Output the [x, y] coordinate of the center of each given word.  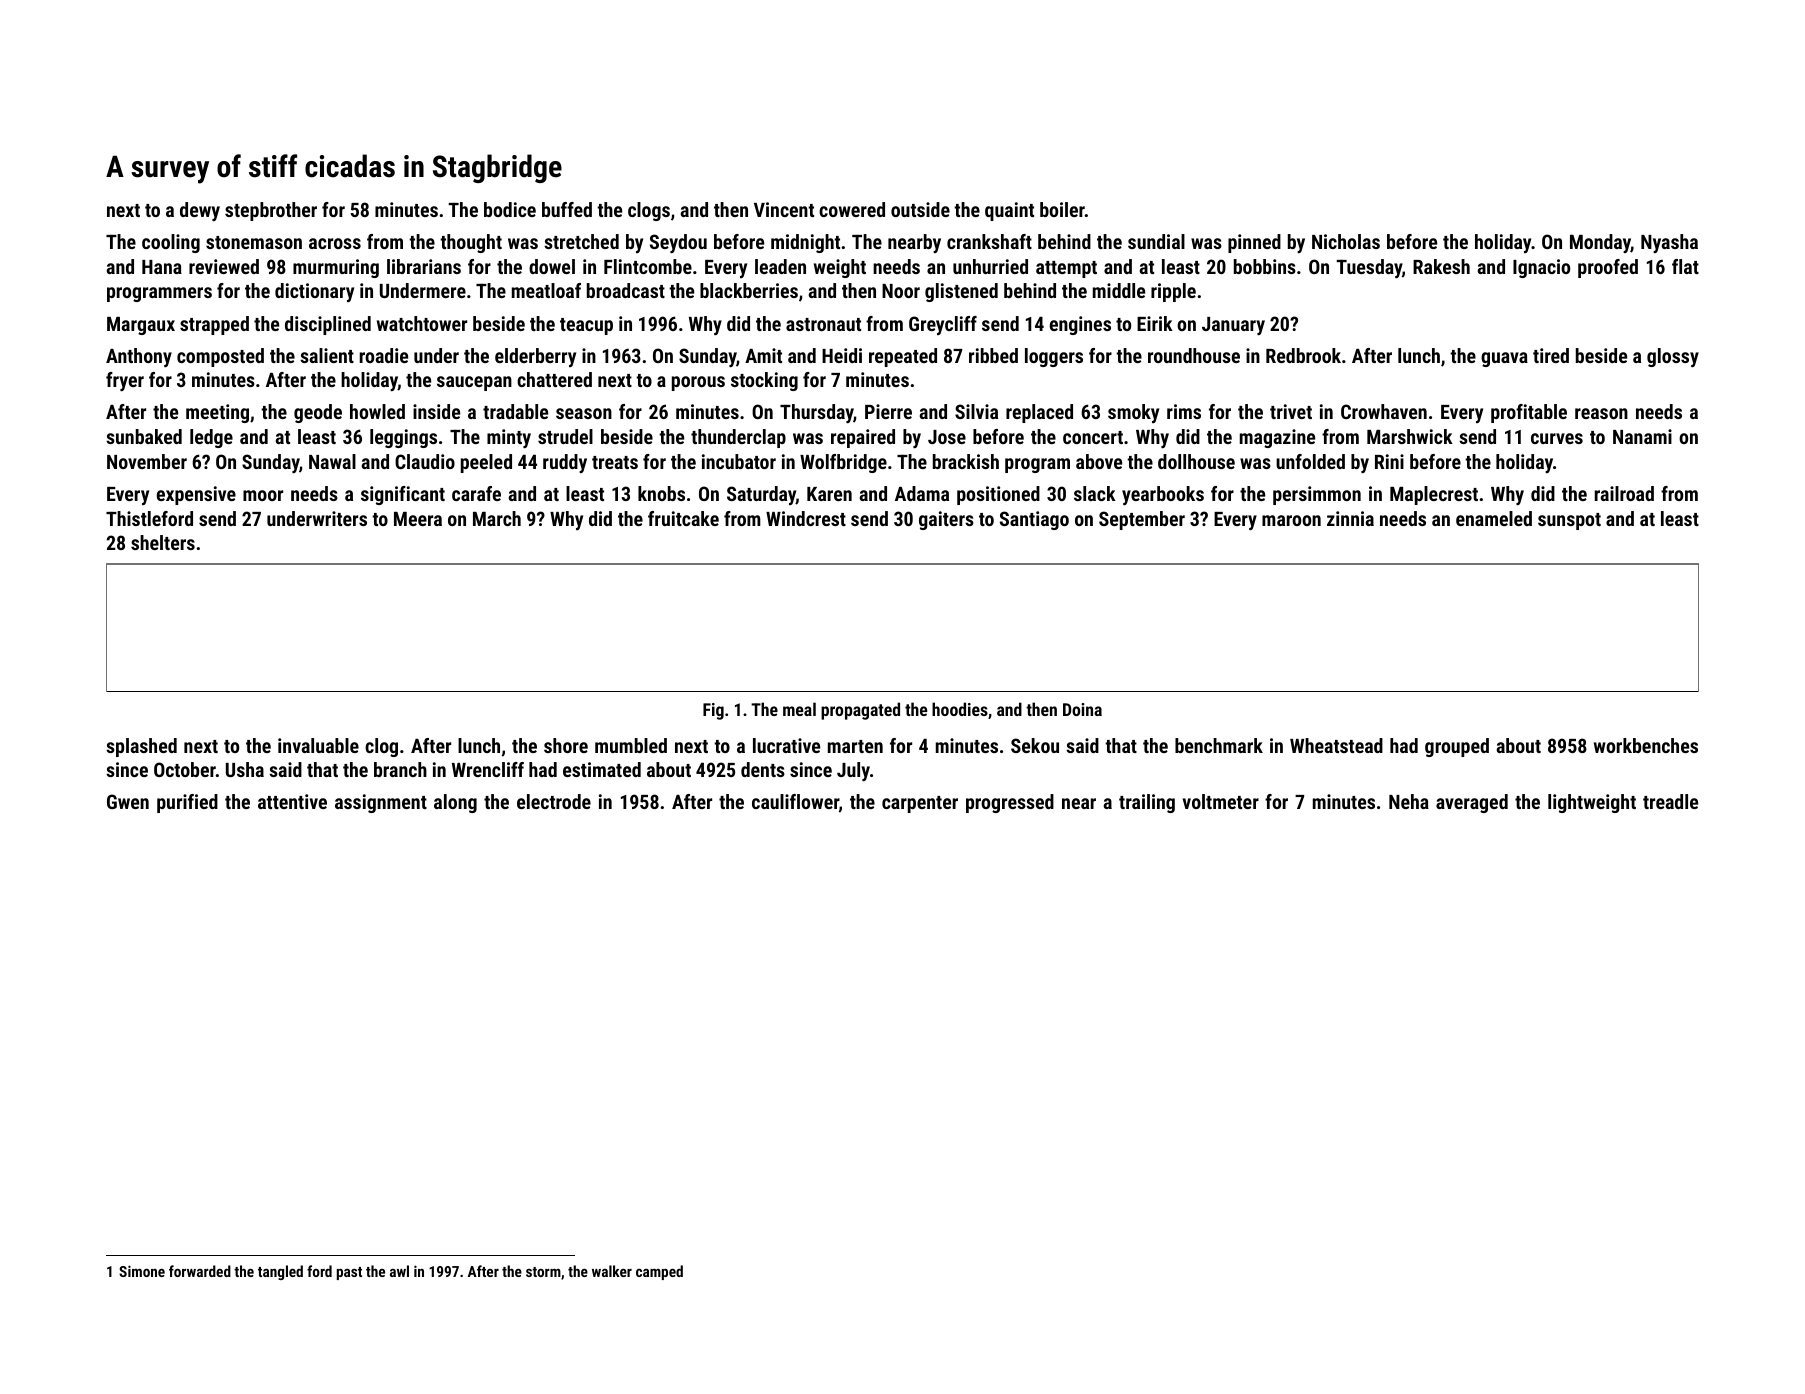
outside [920, 209]
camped [659, 1272]
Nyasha [1669, 243]
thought [471, 243]
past [349, 1273]
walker [612, 1271]
